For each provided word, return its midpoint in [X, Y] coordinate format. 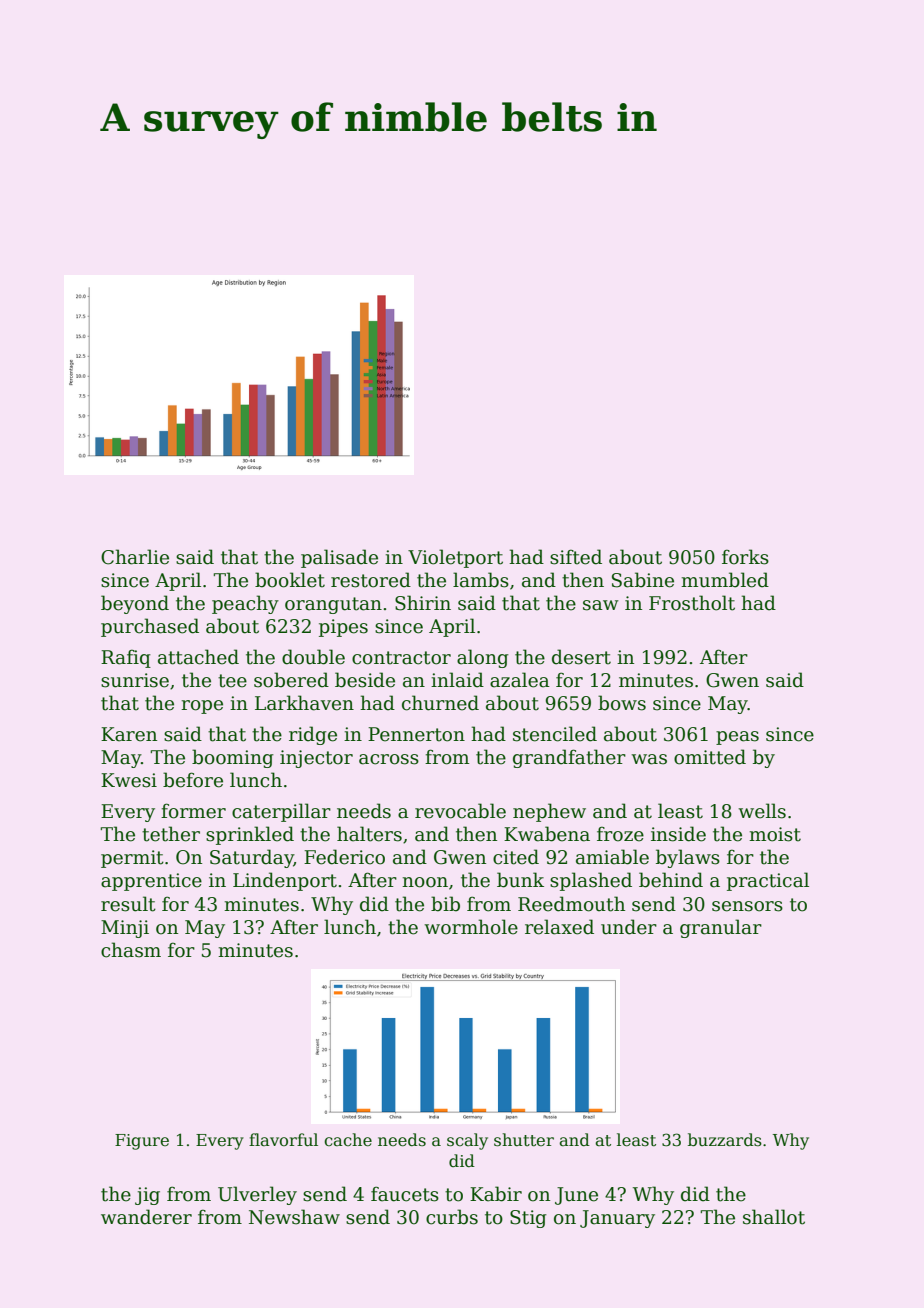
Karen [129, 734]
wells [762, 811]
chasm [131, 950]
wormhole [471, 927]
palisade [339, 558]
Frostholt [692, 603]
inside [678, 834]
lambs [481, 580]
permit [132, 859]
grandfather [569, 758]
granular [721, 928]
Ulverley [257, 1195]
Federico [344, 857]
